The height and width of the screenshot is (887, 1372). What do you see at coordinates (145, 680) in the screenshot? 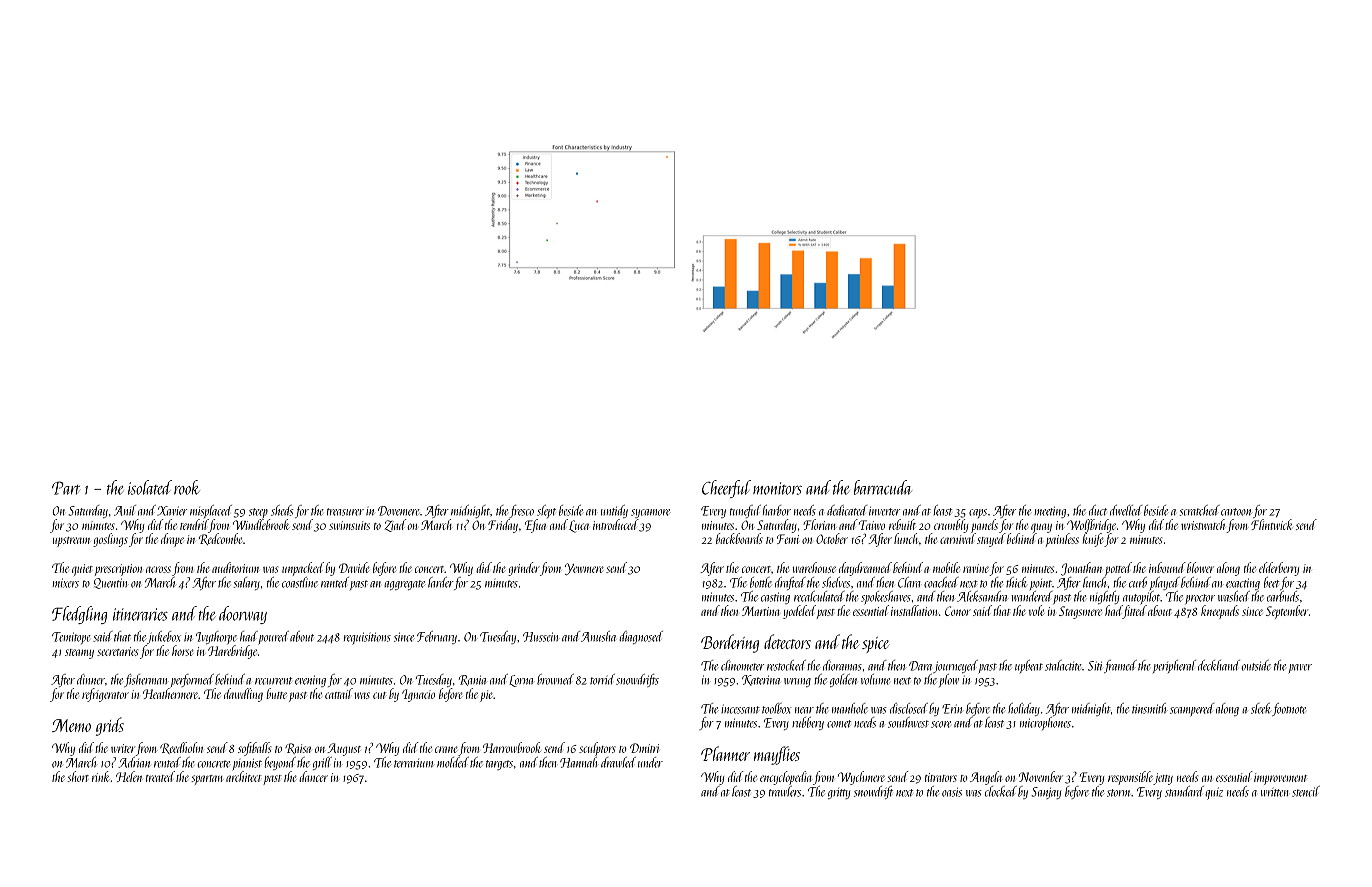
I see `fisherman` at bounding box center [145, 680].
